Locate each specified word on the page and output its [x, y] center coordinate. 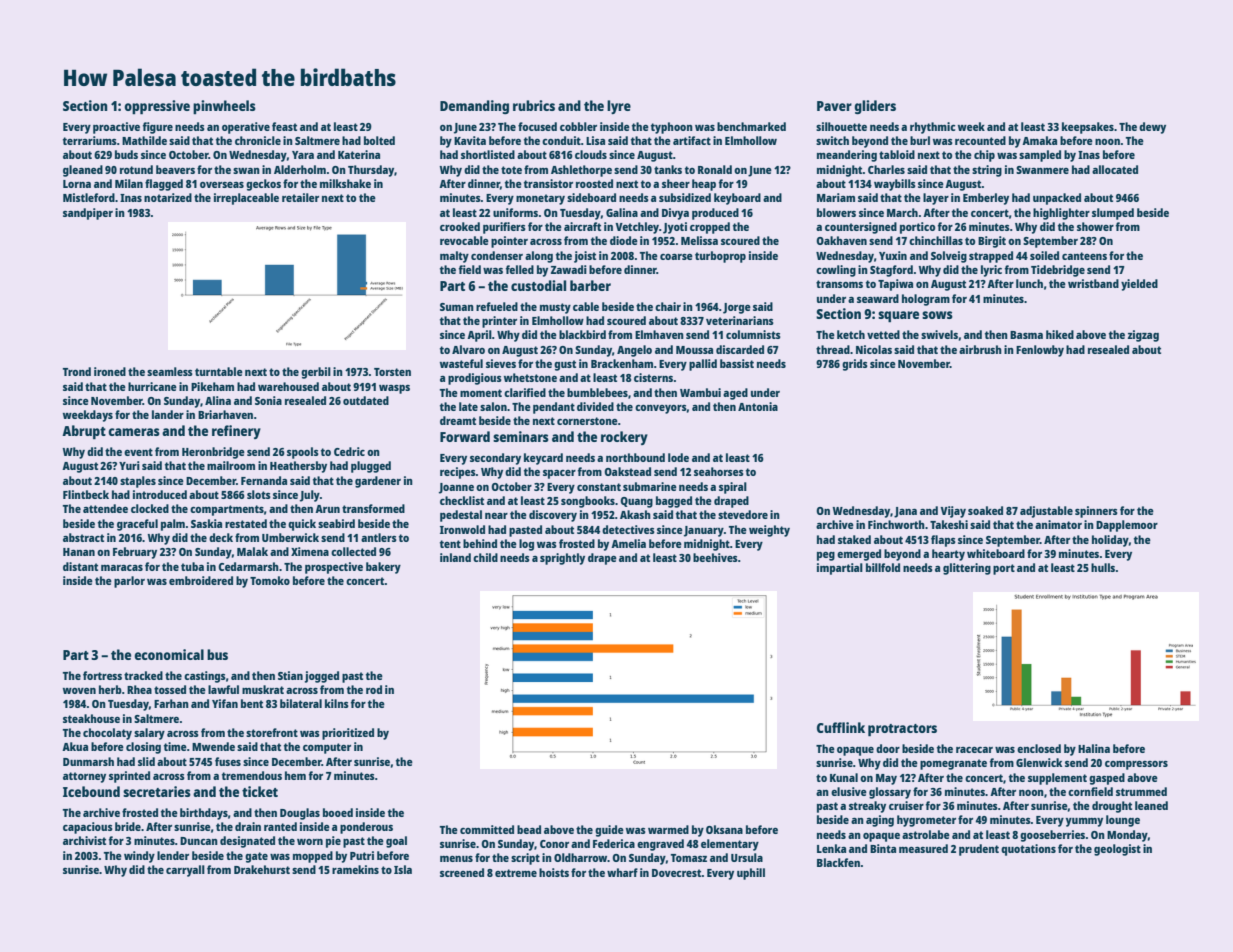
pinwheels [224, 107]
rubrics [534, 105]
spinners [1096, 512]
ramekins [355, 869]
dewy [1152, 128]
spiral [733, 488]
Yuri [129, 465]
